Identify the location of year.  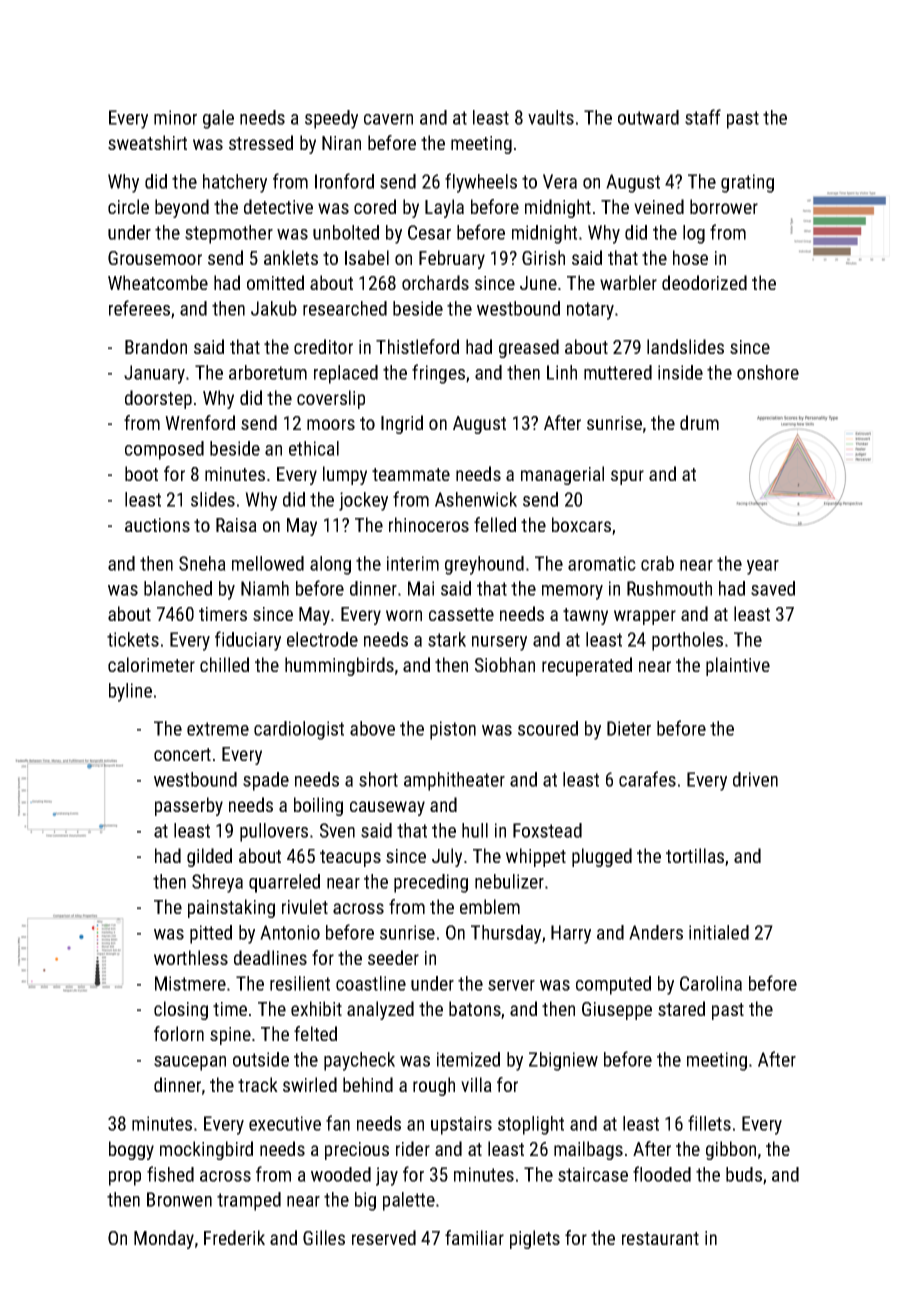
(763, 567).
